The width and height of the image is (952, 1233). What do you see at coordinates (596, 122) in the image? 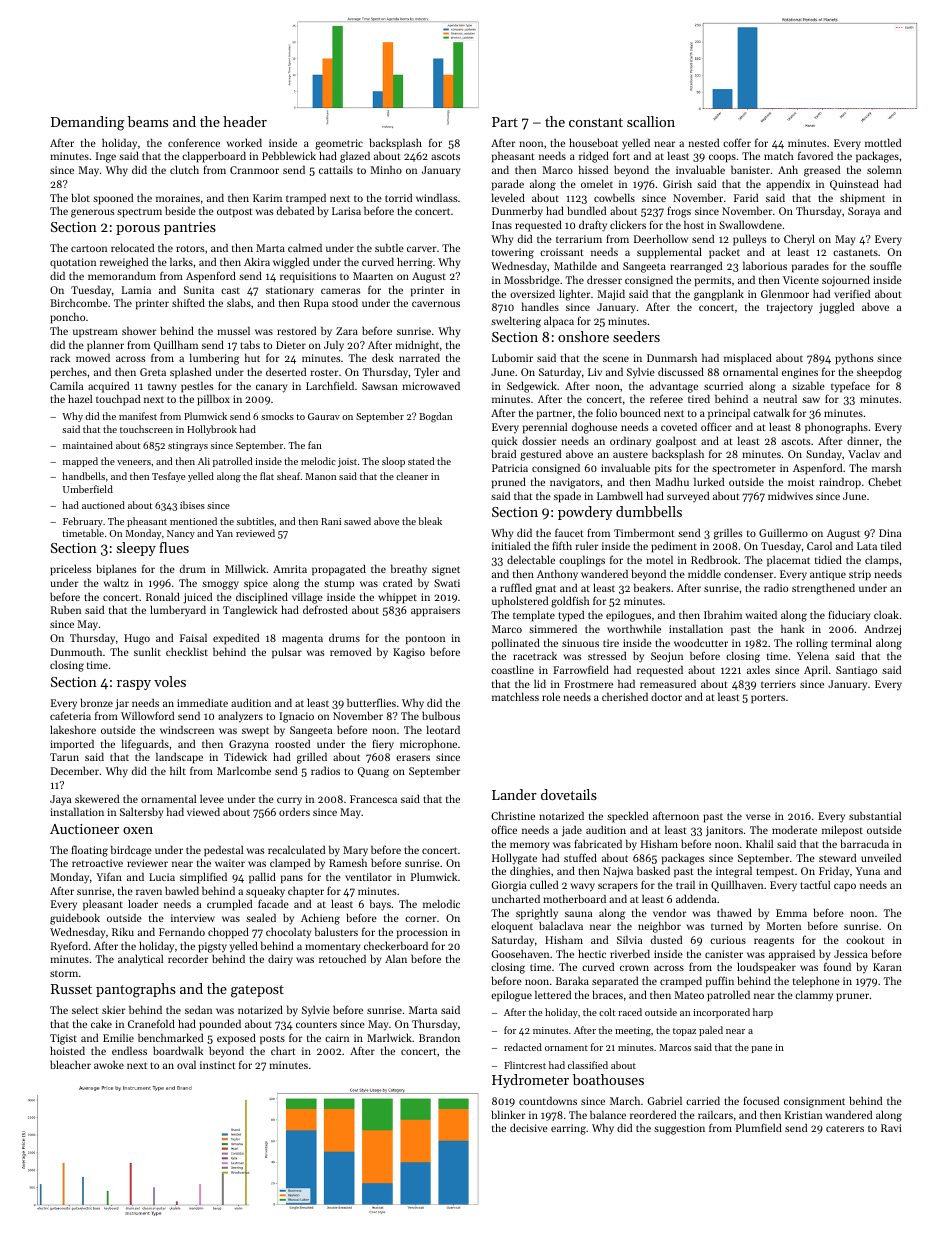
I see `constant` at bounding box center [596, 122].
